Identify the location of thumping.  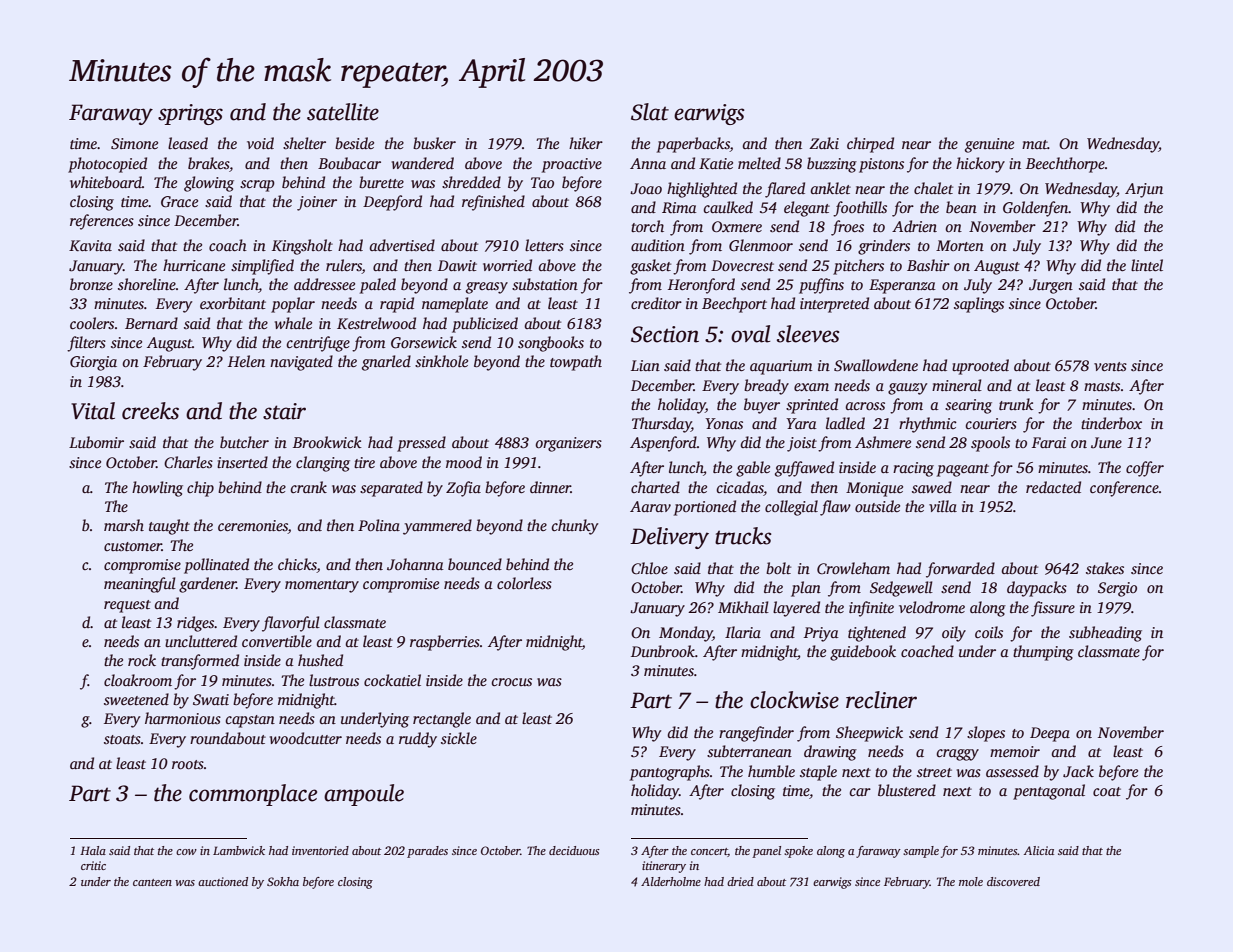
(1043, 653).
